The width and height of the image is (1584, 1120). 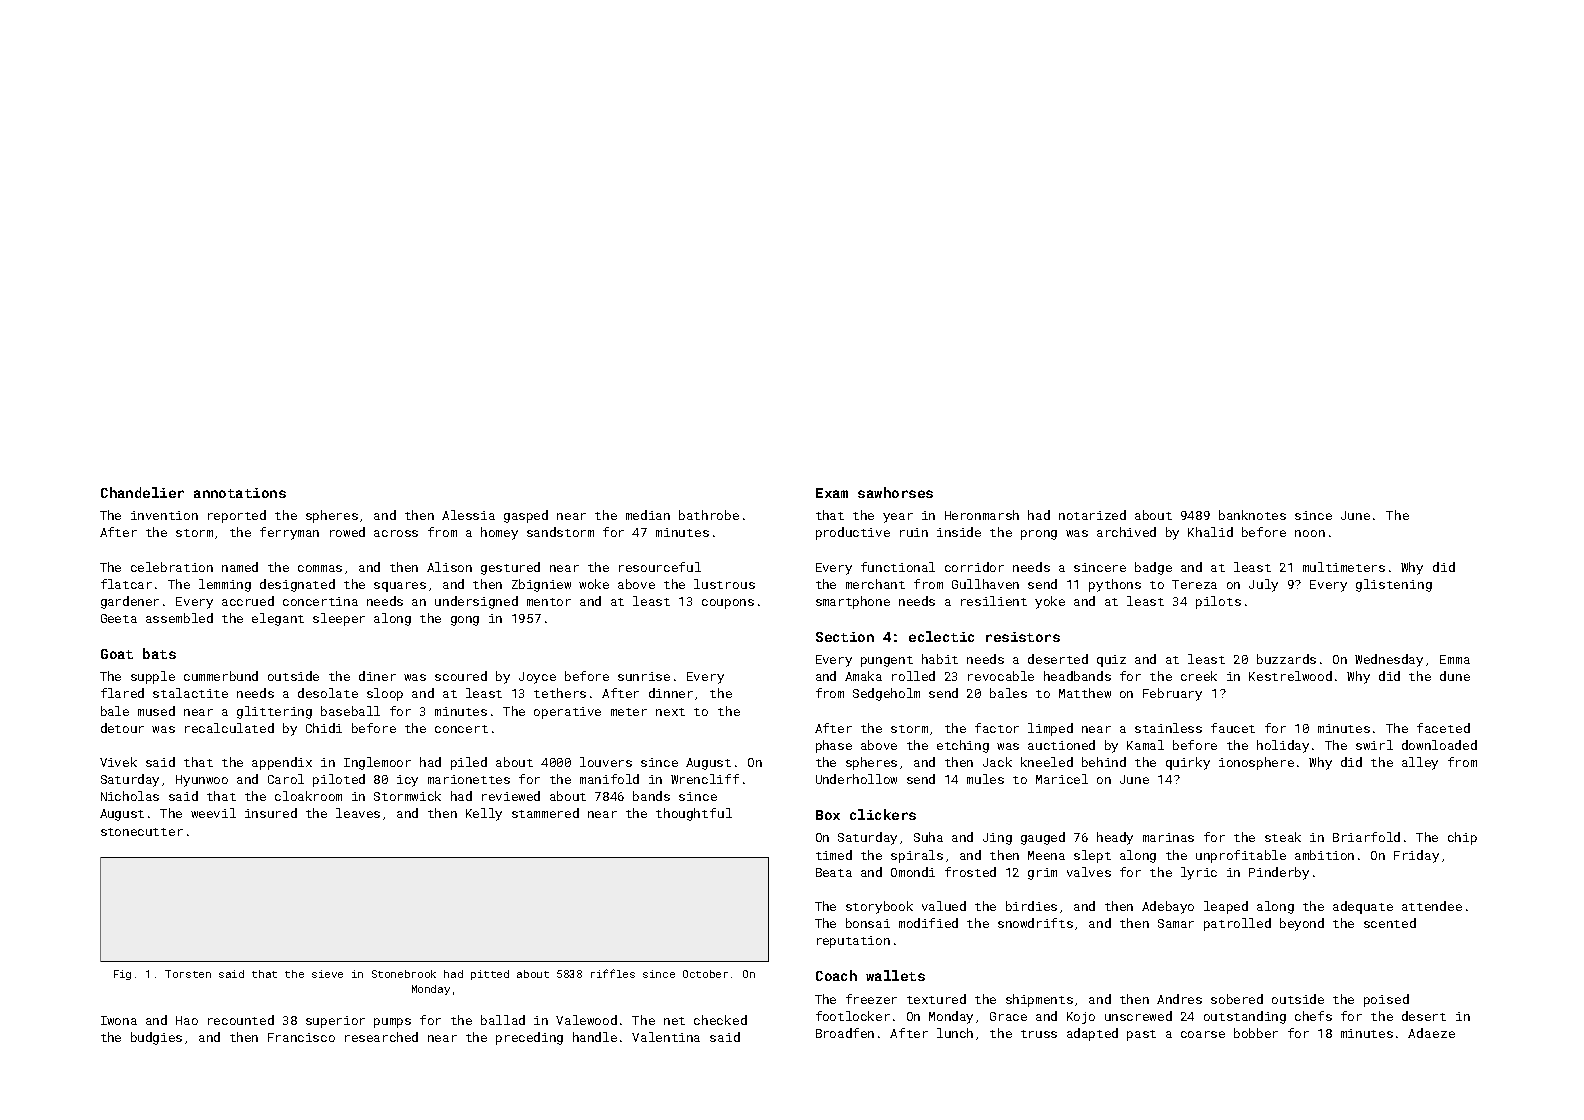 I want to click on scoured, so click(x=461, y=676).
